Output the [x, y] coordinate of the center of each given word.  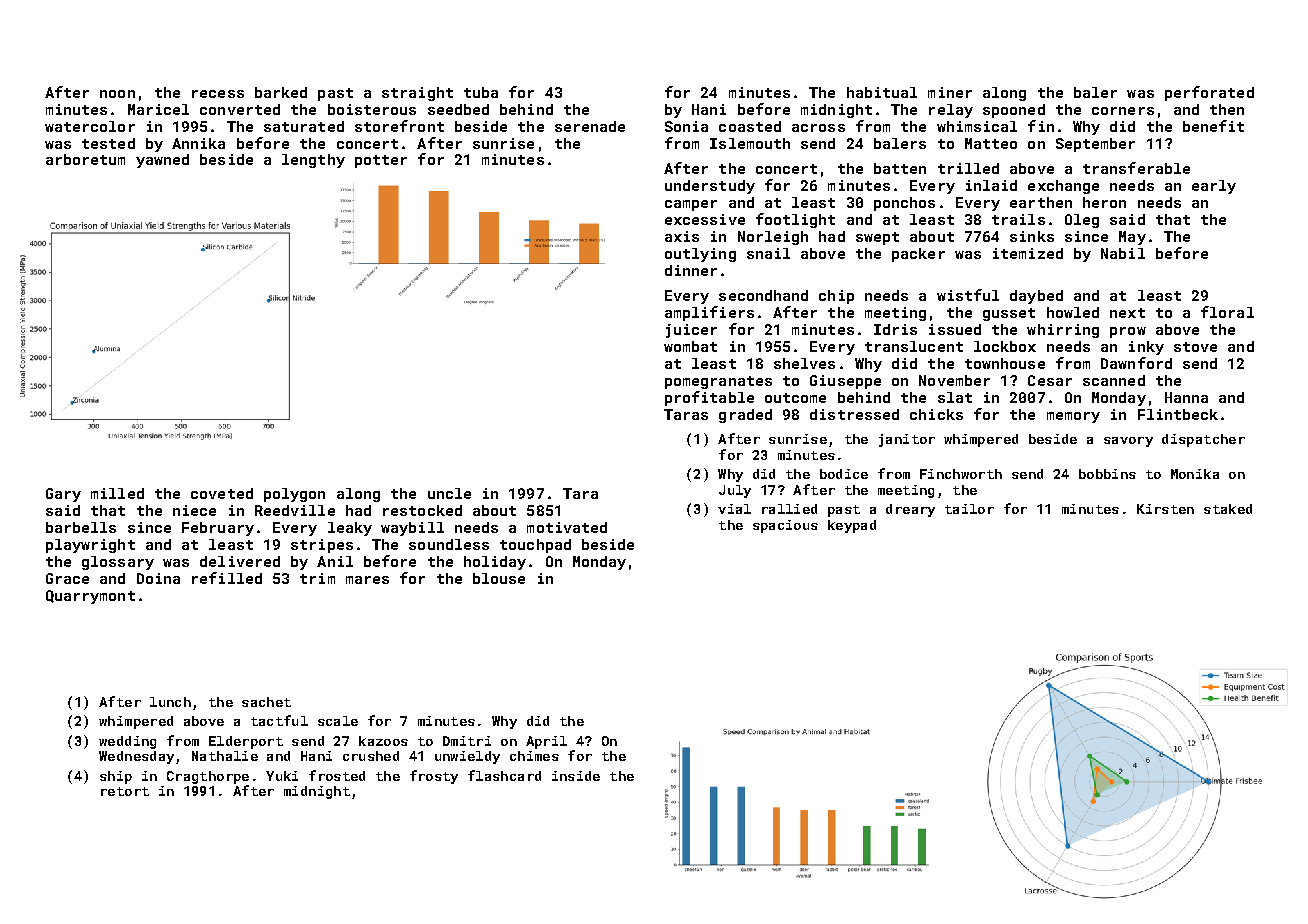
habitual [882, 92]
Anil [335, 561]
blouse [499, 578]
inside [576, 776]
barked [281, 92]
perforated [1209, 93]
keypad [852, 526]
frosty [434, 777]
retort [125, 791]
